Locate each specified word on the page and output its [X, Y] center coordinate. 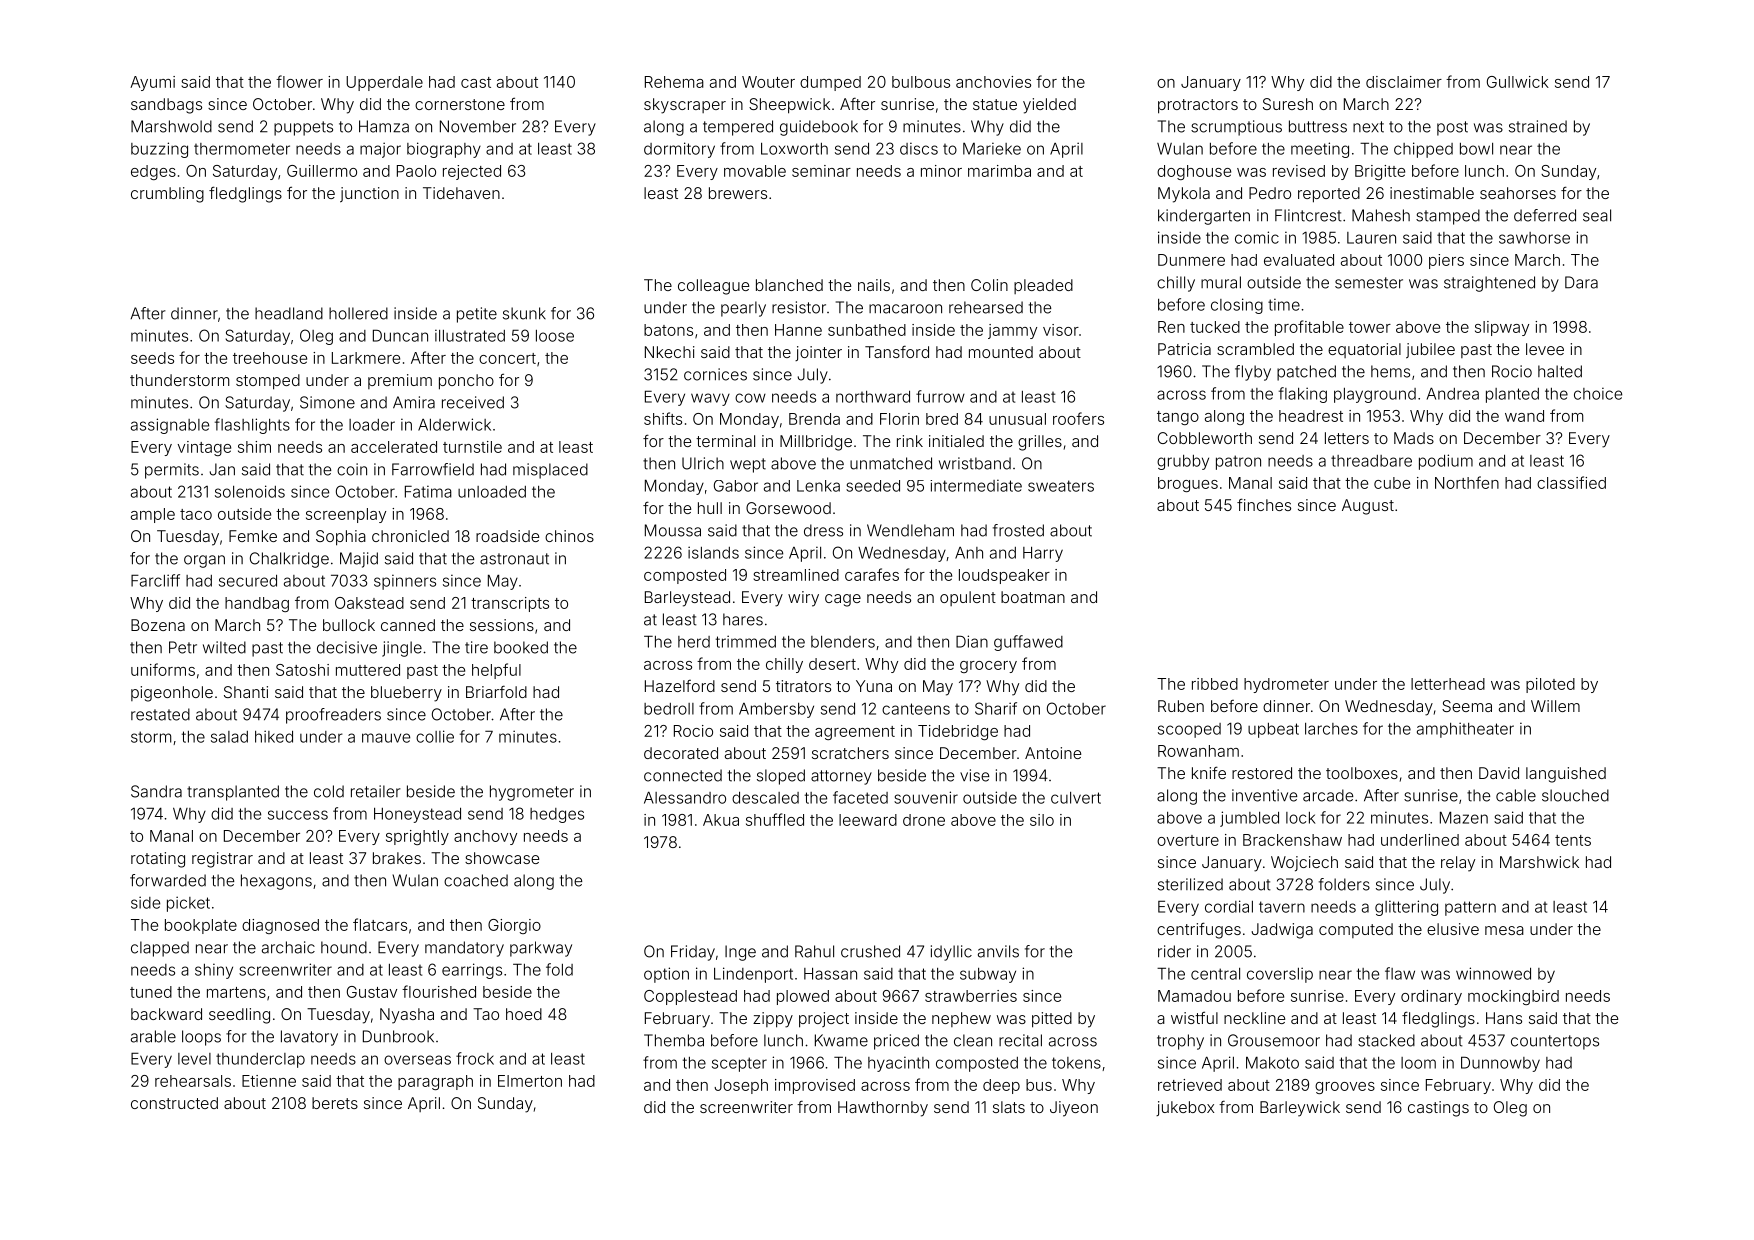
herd [694, 642]
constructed [174, 1103]
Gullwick [1518, 82]
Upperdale [384, 83]
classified [1571, 482]
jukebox [1185, 1108]
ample [153, 515]
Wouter [768, 82]
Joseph [741, 1086]
